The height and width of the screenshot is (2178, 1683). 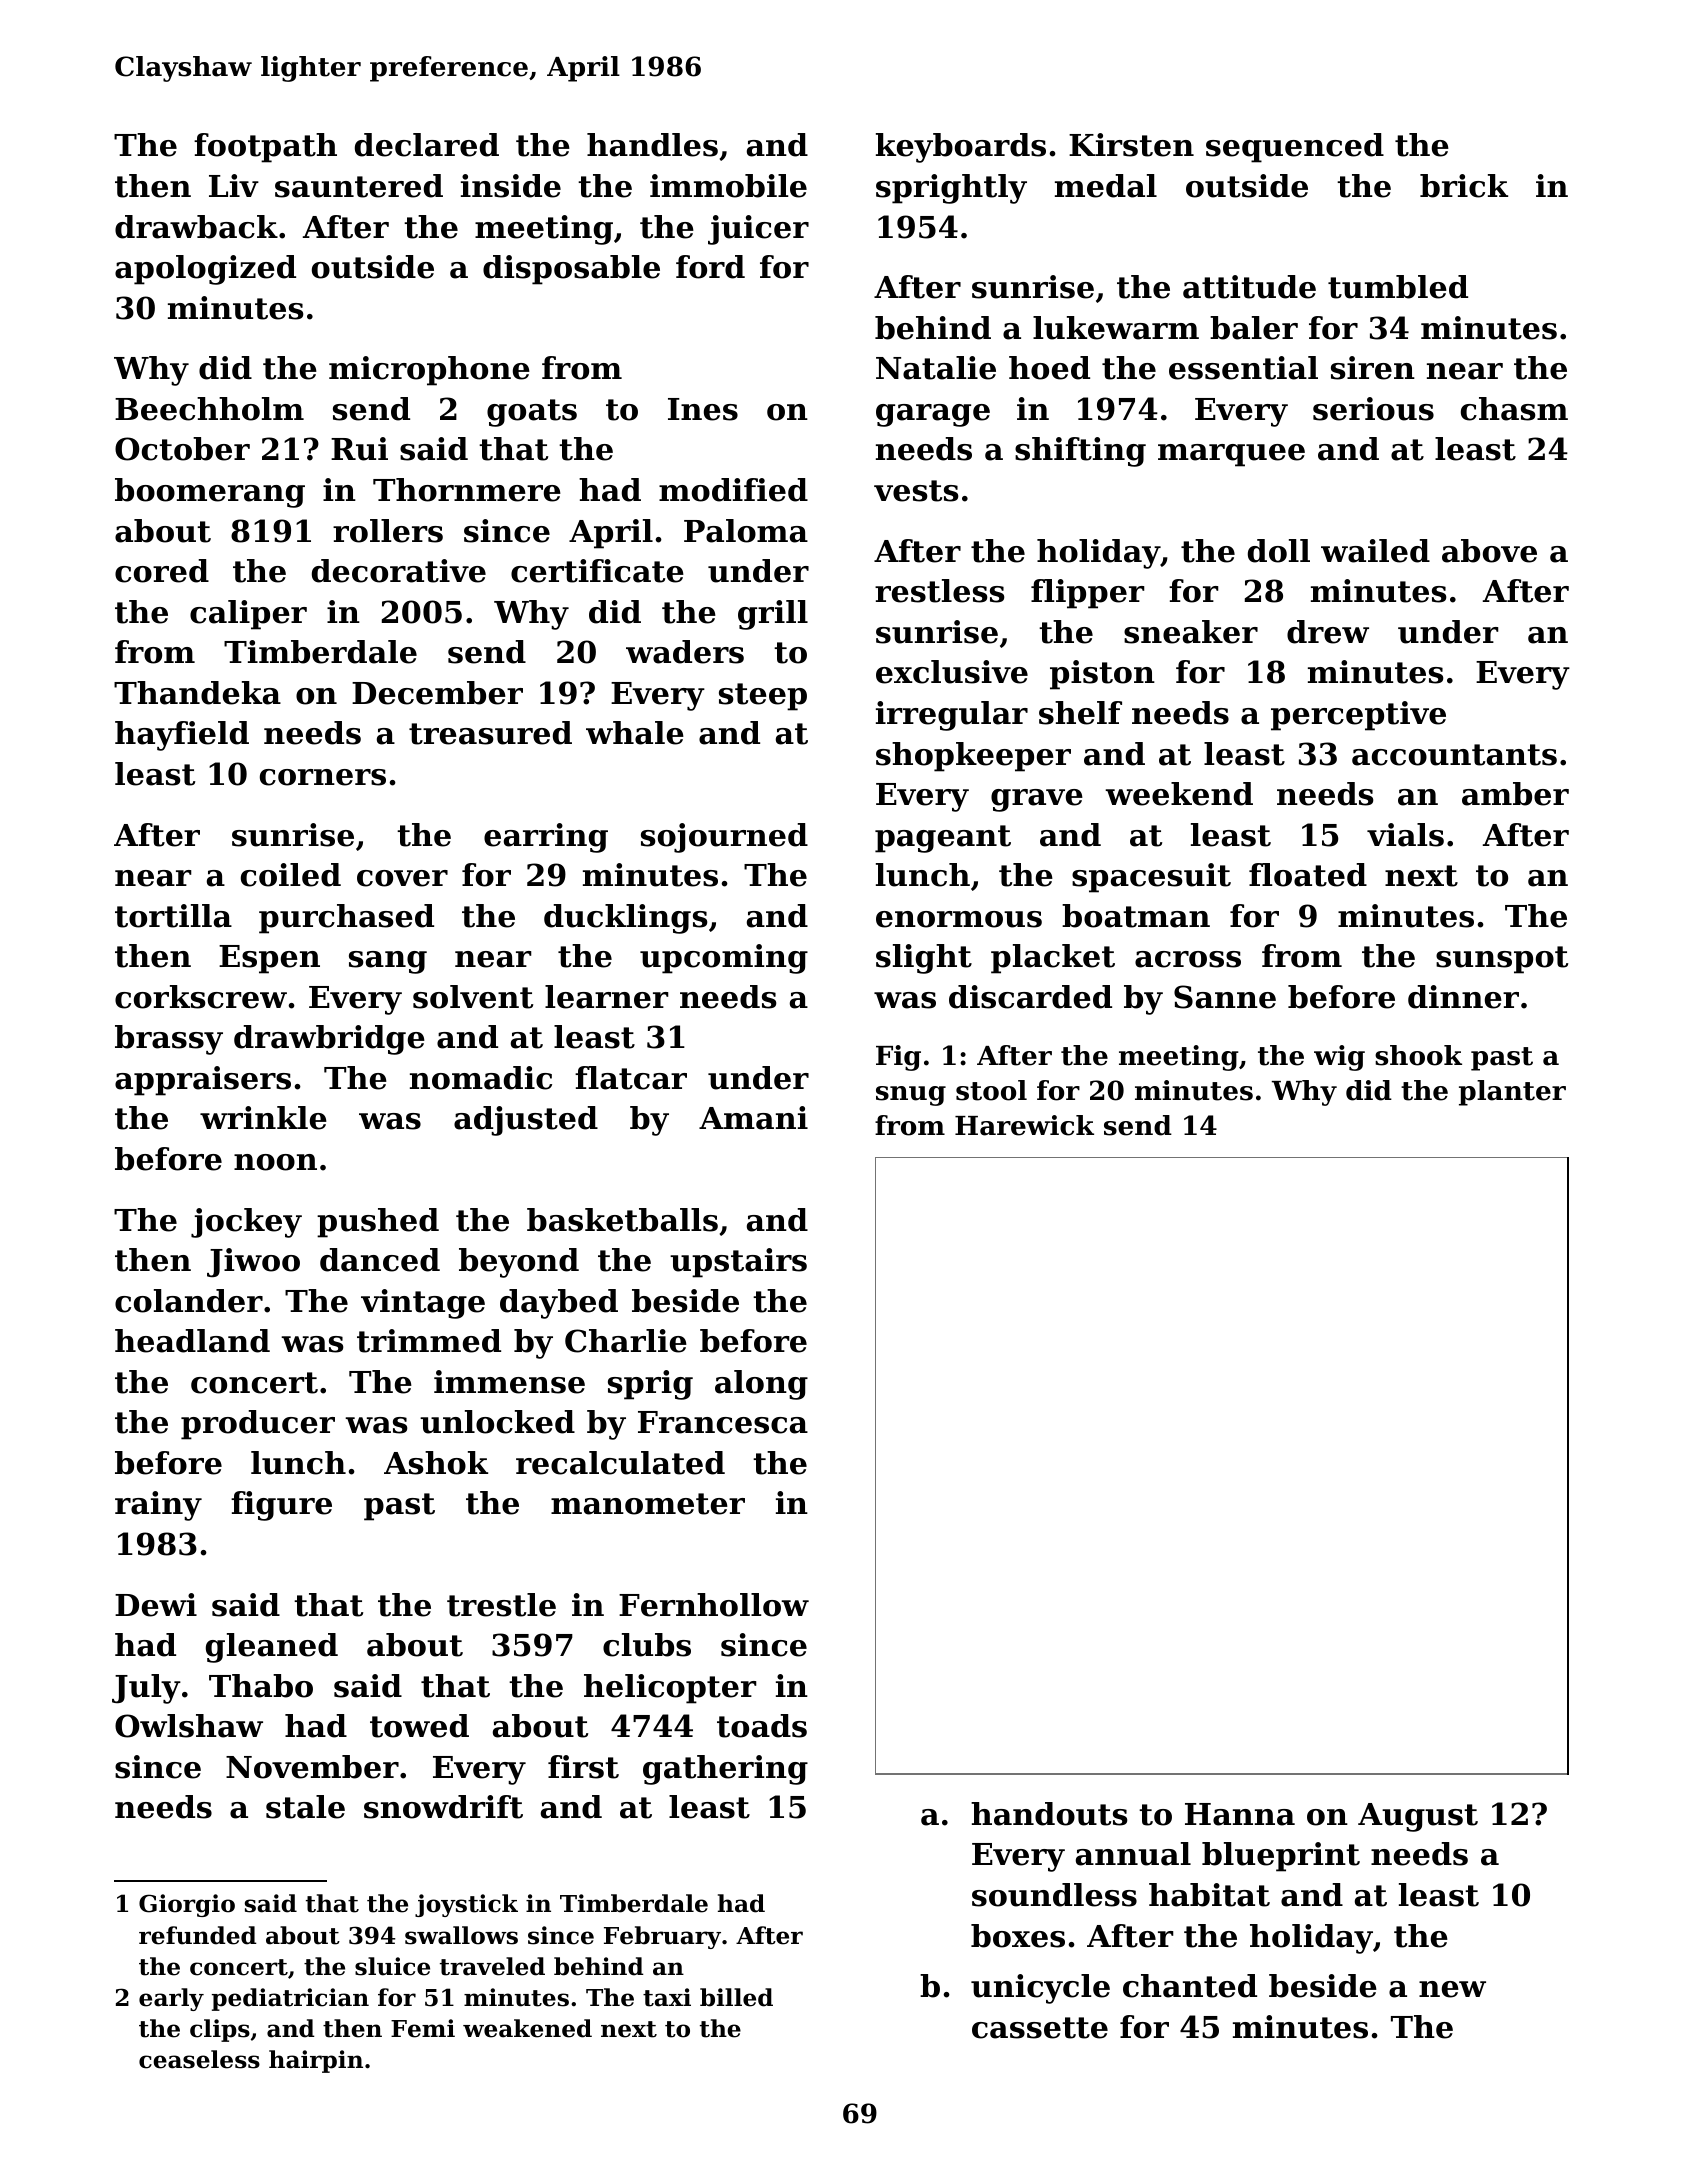 What do you see at coordinates (738, 1263) in the screenshot?
I see `upstairs` at bounding box center [738, 1263].
